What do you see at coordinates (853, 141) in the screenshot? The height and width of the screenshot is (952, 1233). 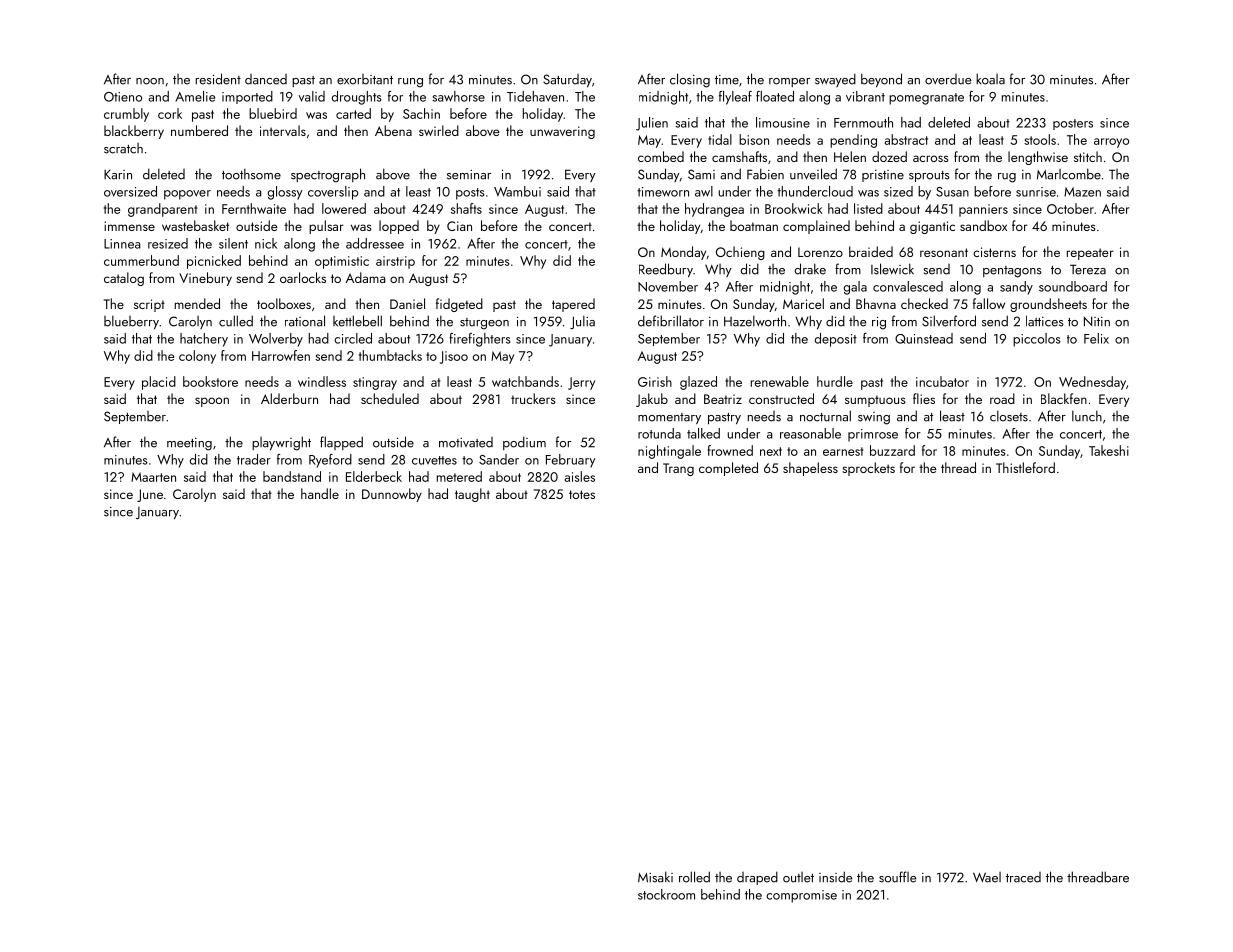 I see `pending` at bounding box center [853, 141].
